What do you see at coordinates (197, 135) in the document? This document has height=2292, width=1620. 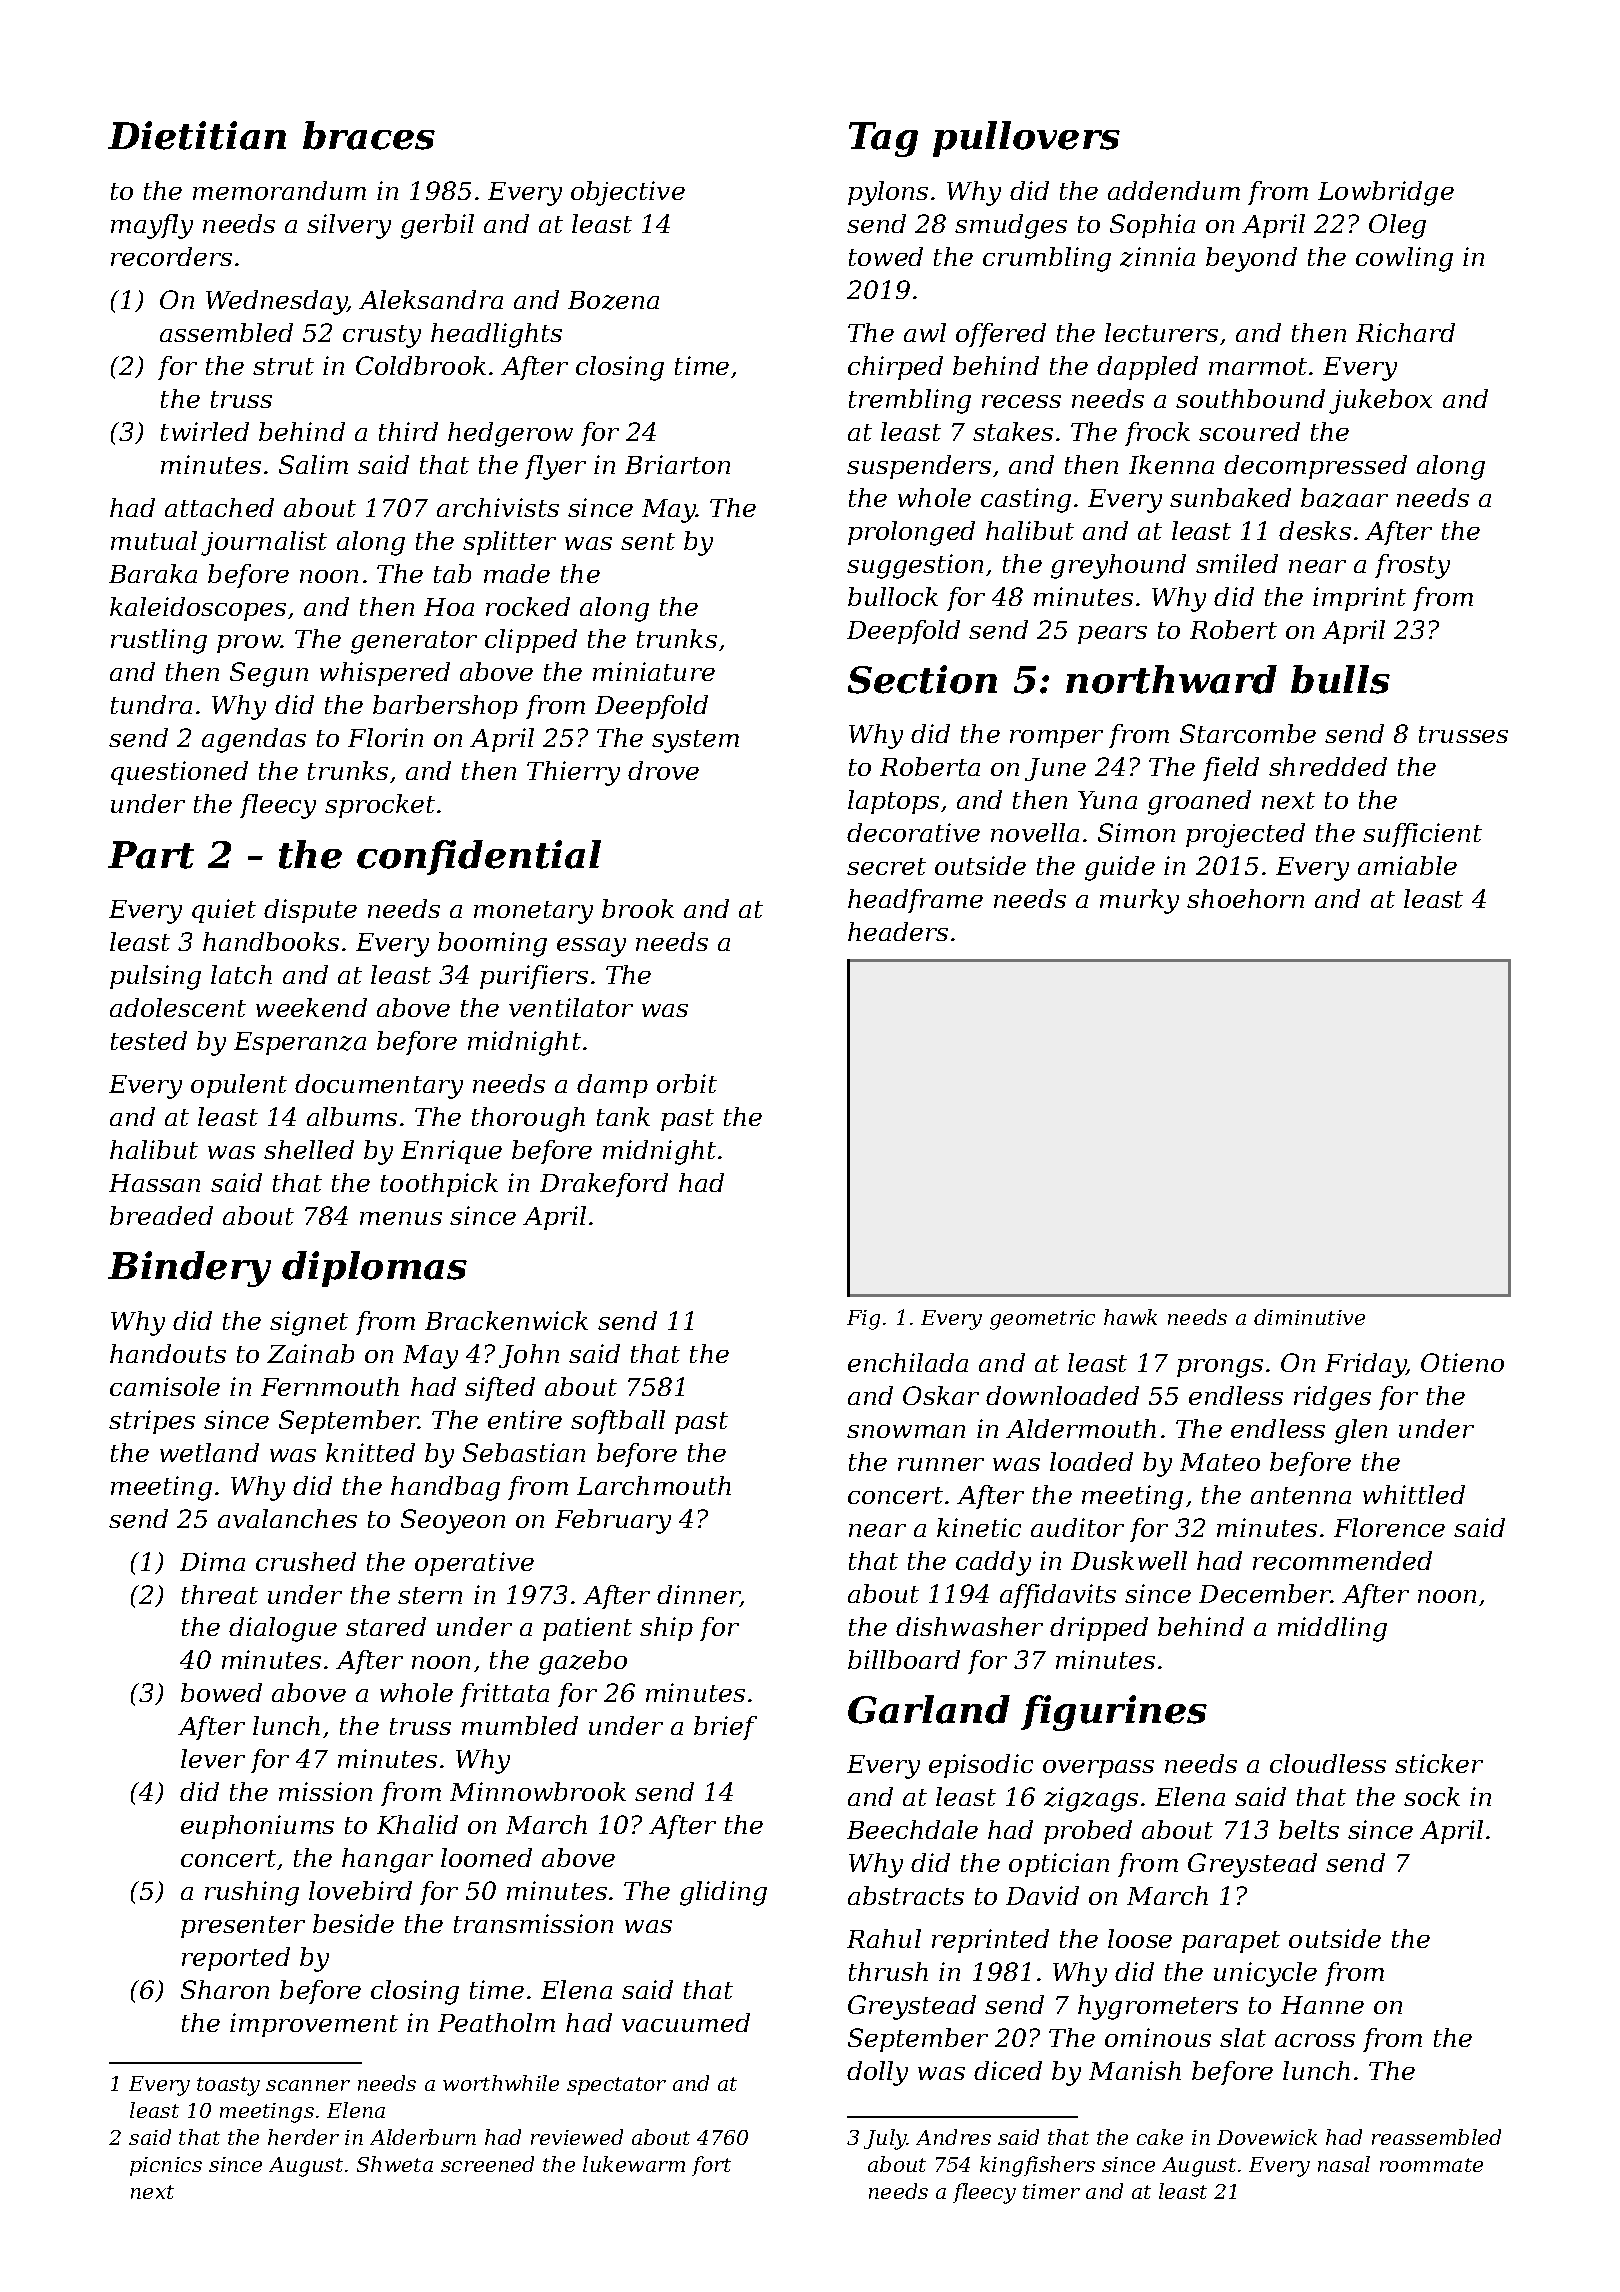 I see `Dietitian` at bounding box center [197, 135].
